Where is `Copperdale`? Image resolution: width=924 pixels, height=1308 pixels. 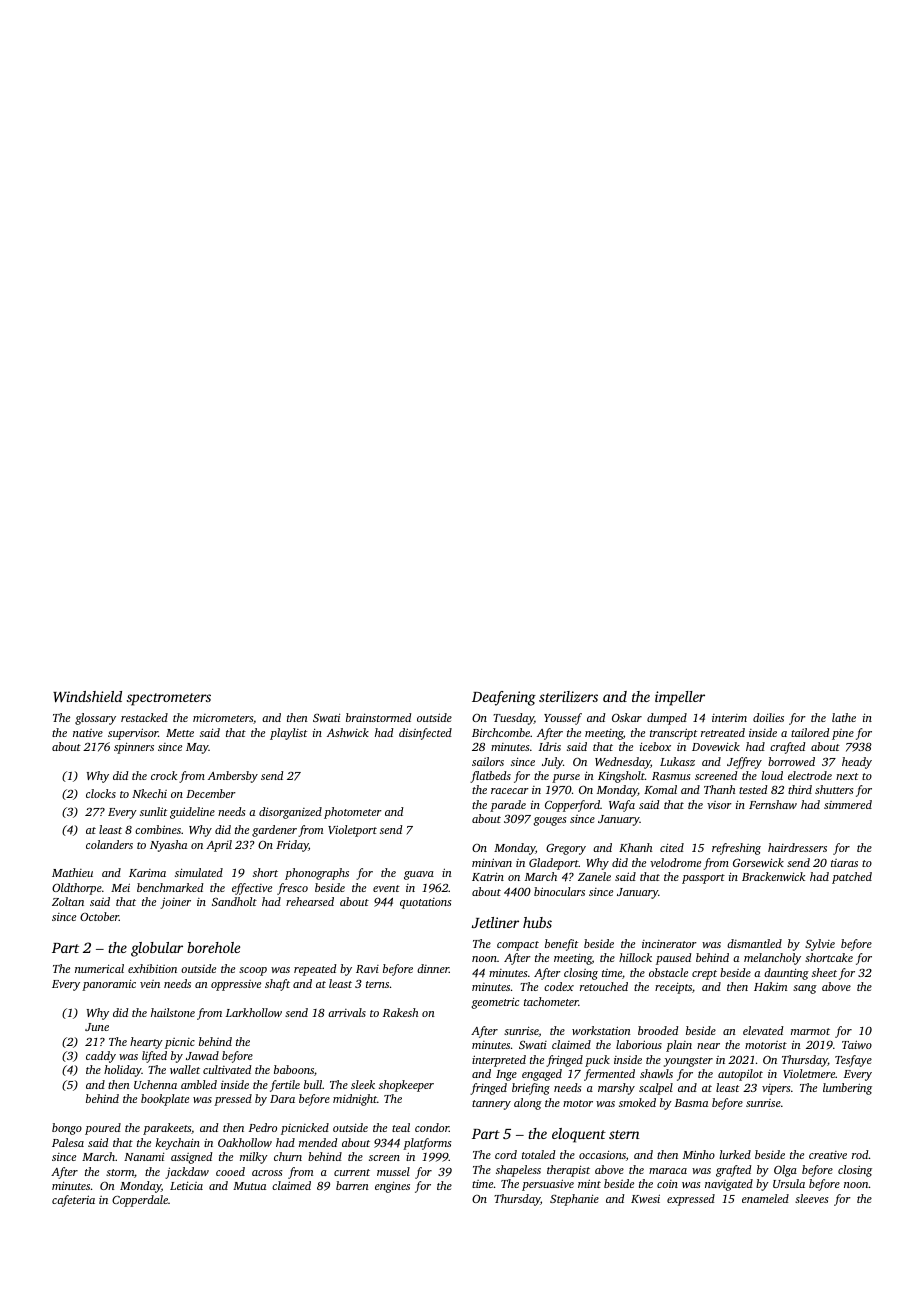
Copperdale is located at coordinates (140, 1201).
